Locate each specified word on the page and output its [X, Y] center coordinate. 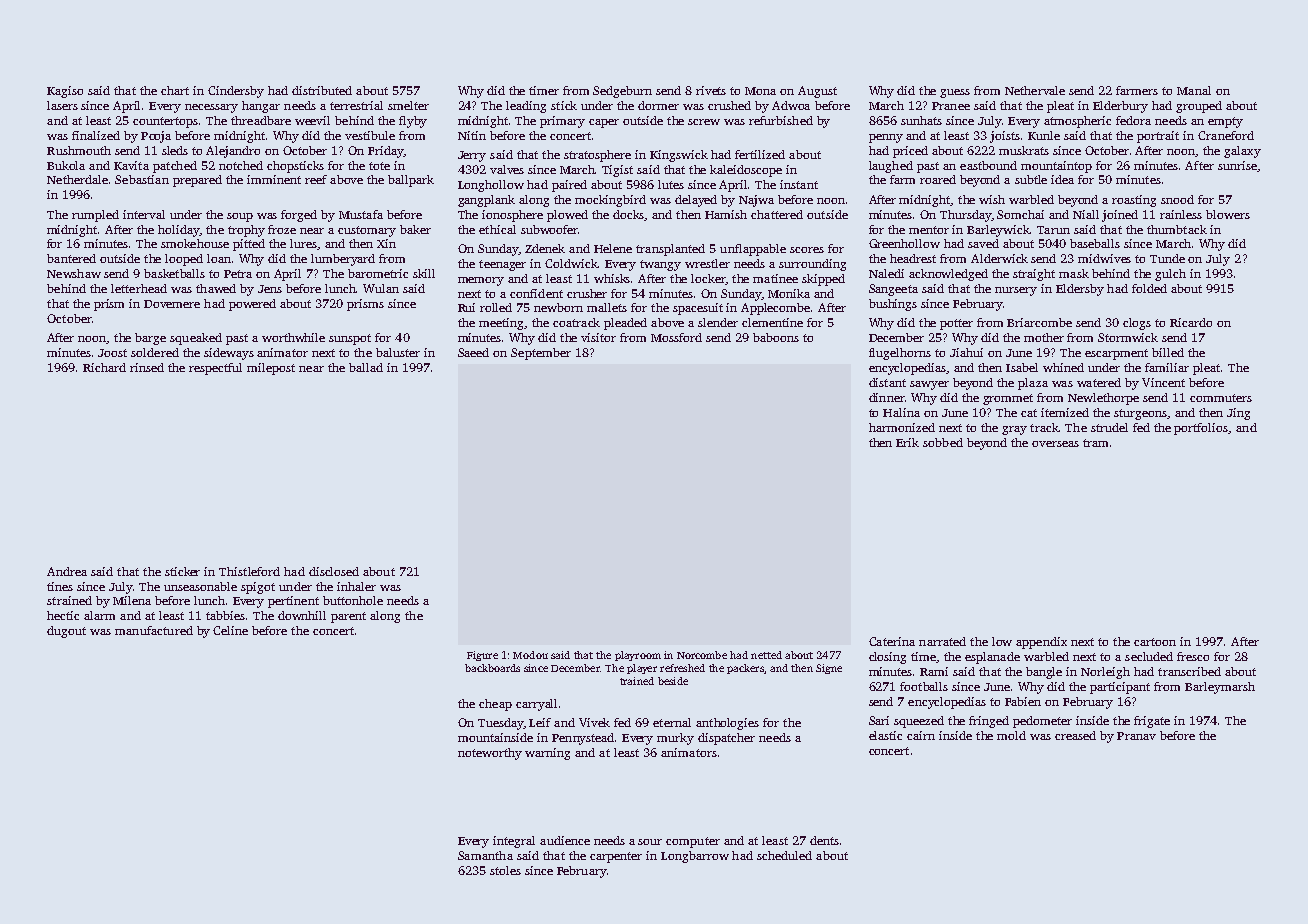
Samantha [485, 855]
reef [316, 179]
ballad [366, 367]
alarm [99, 615]
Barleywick [998, 231]
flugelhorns [900, 354]
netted [766, 655]
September [541, 354]
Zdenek [545, 248]
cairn [921, 735]
